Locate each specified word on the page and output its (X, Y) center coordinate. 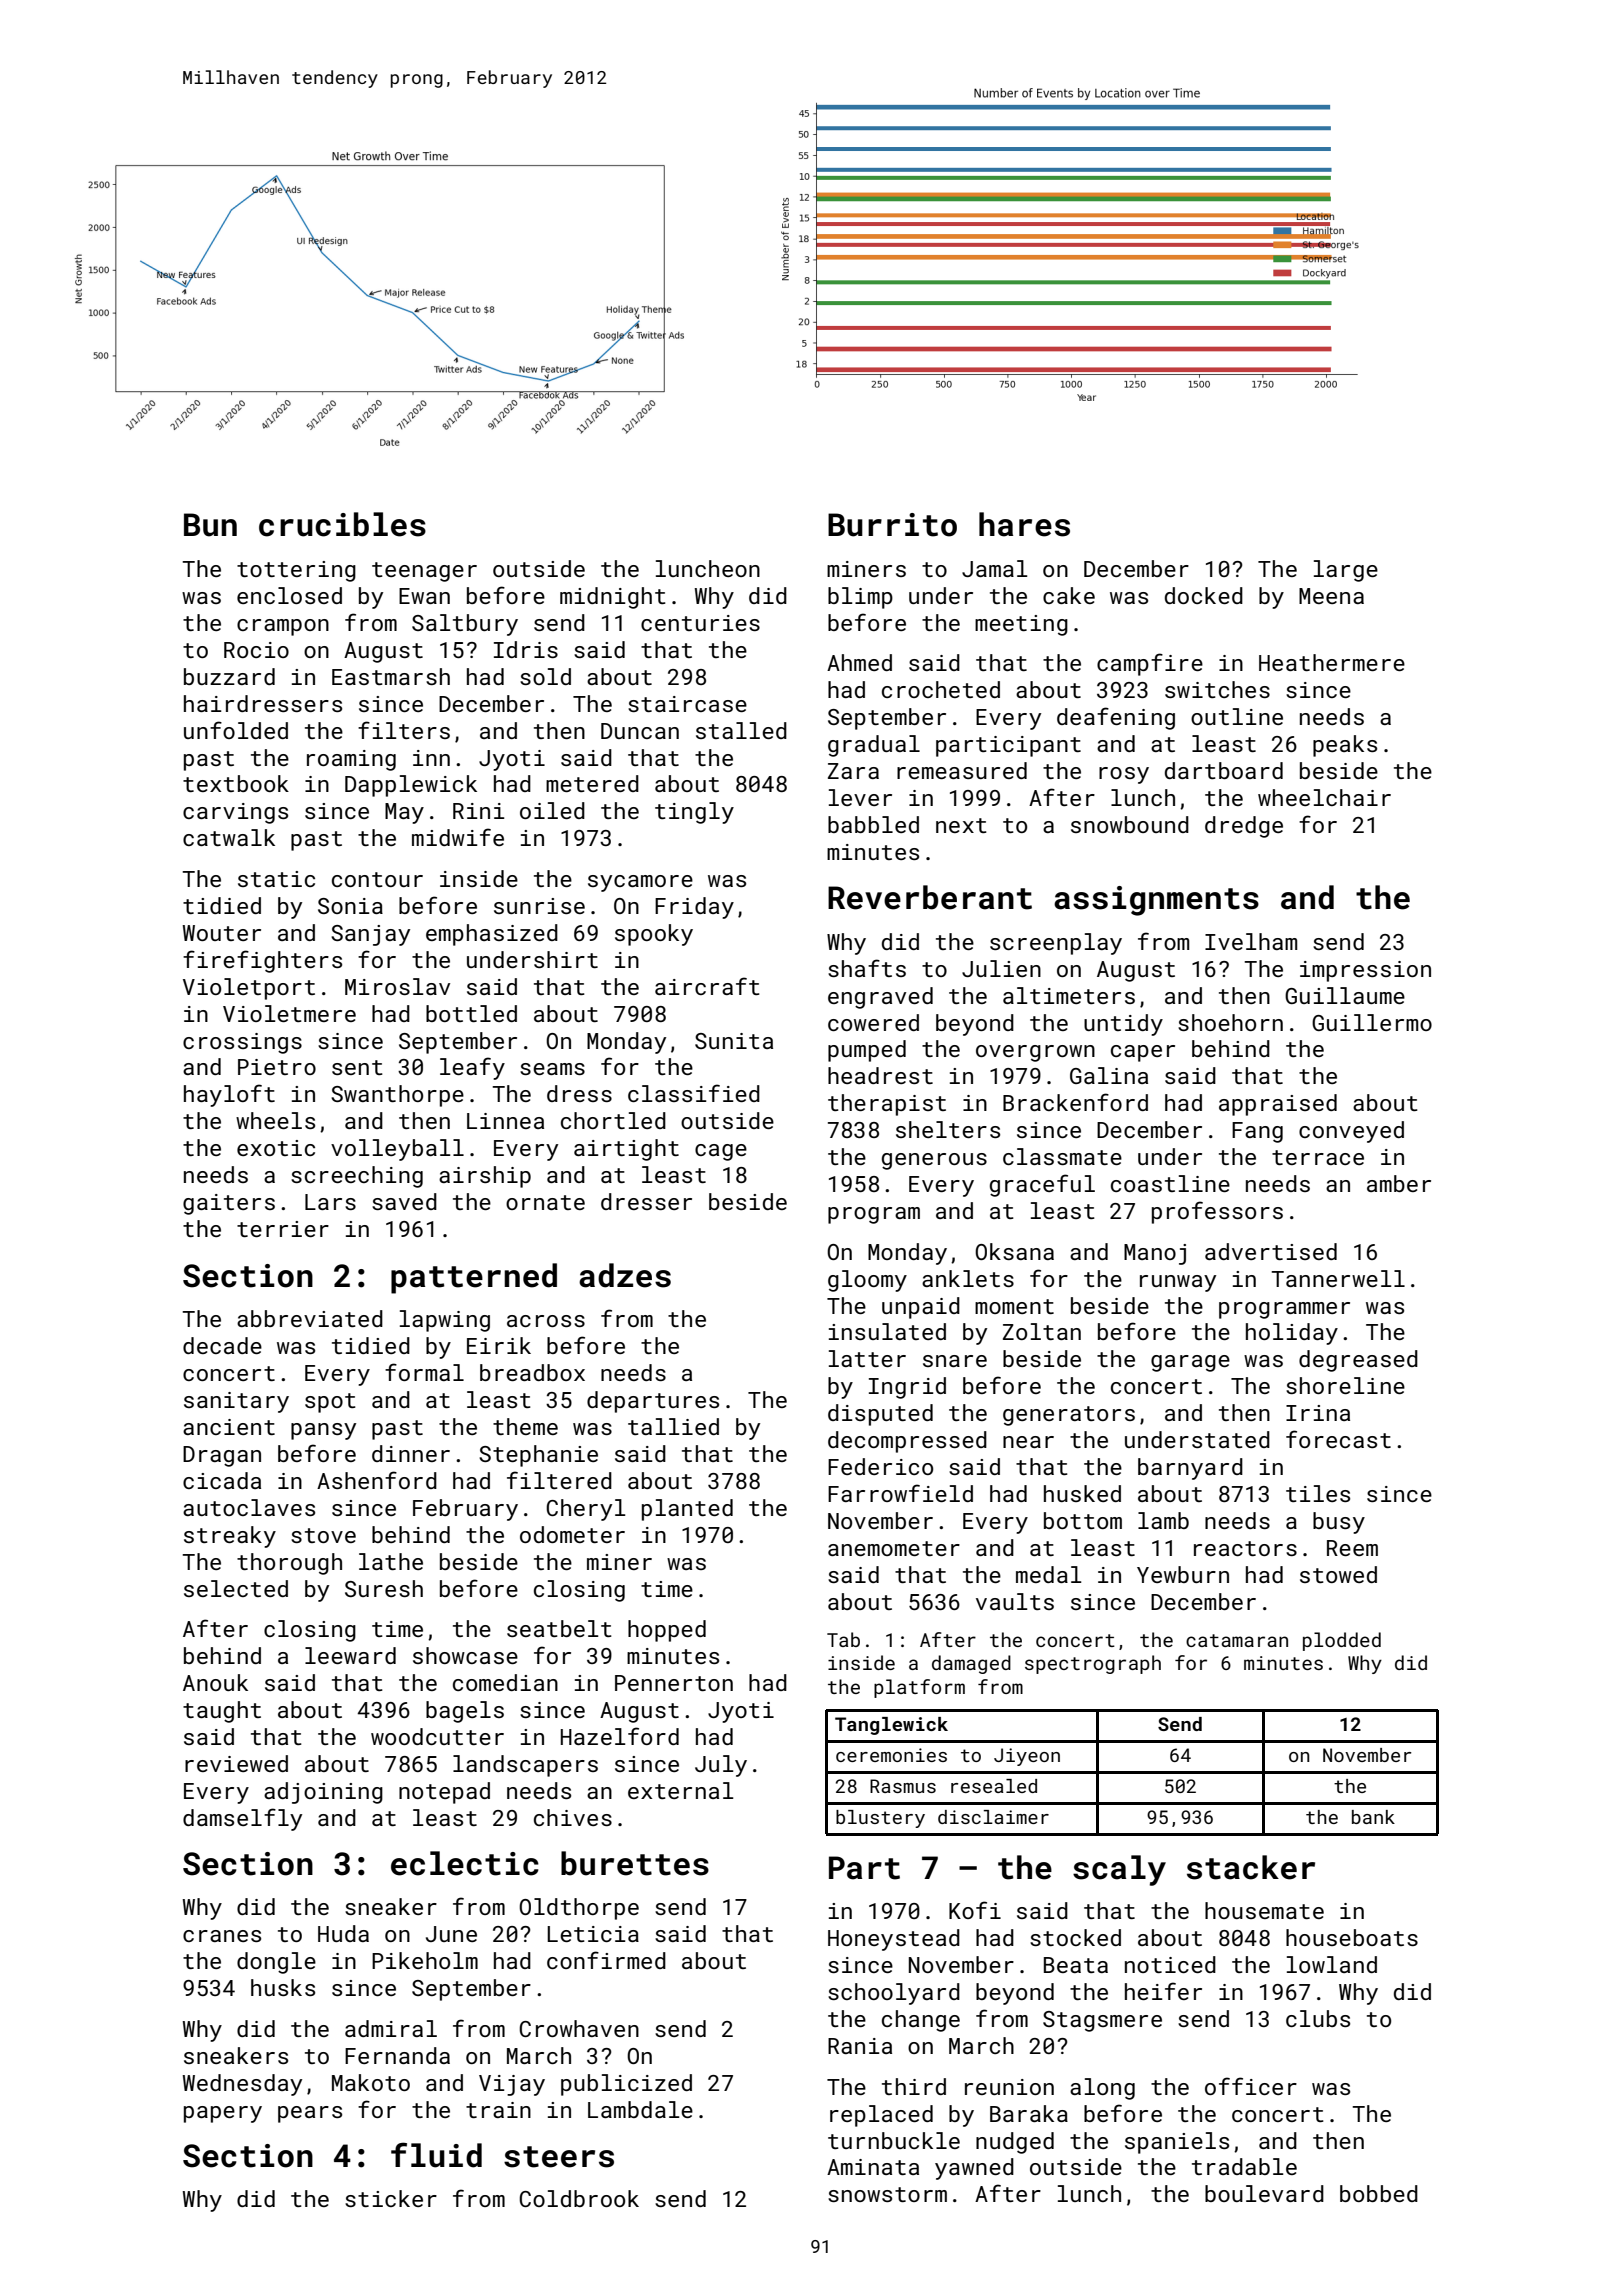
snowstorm (887, 2194)
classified (694, 1093)
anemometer (894, 1548)
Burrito (892, 525)
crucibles (342, 524)
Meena (1331, 596)
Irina (1318, 1413)
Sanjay (370, 935)
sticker (391, 2198)
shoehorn (1230, 1022)
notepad (444, 1793)
